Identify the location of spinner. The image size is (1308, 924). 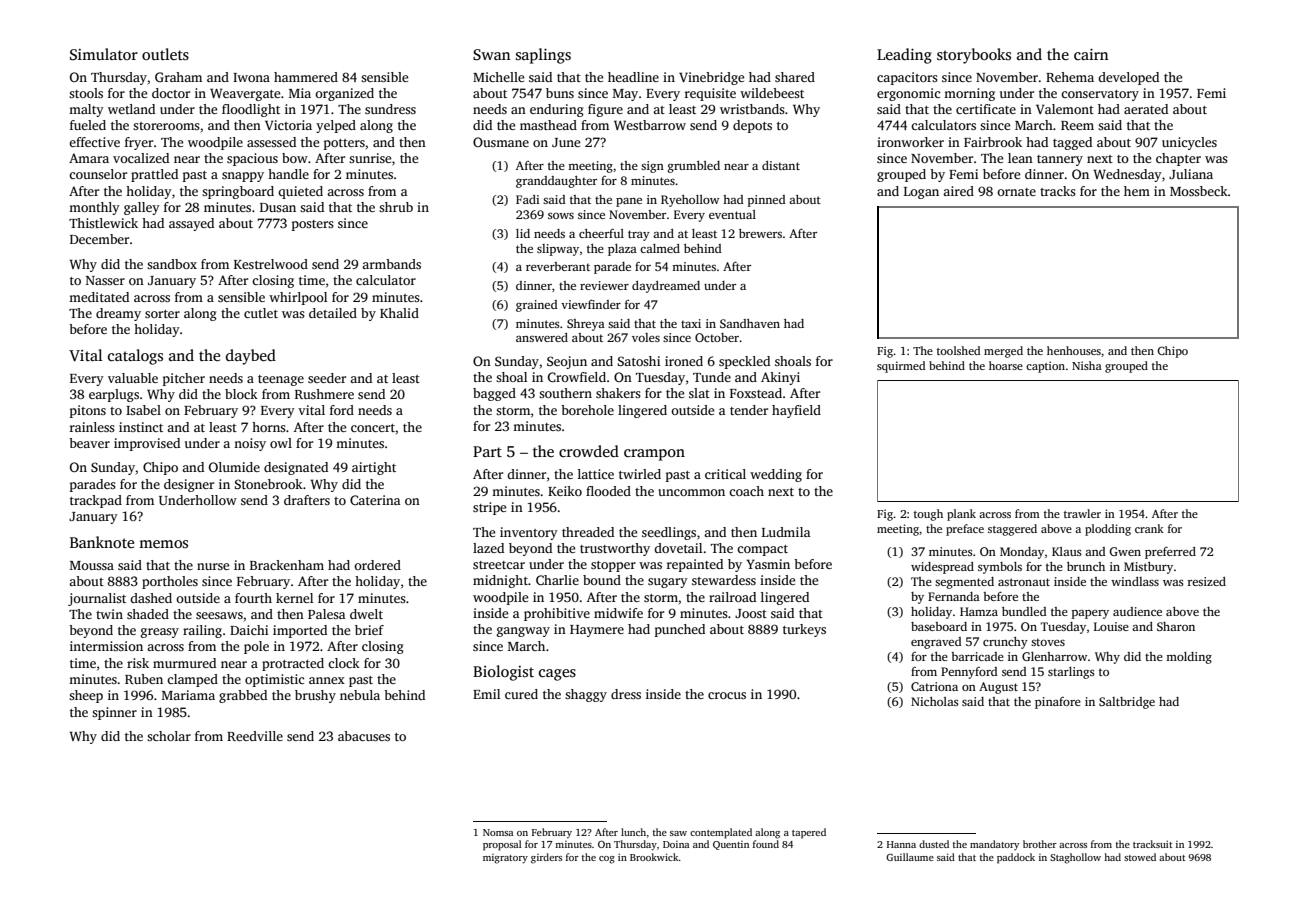
(114, 713).
